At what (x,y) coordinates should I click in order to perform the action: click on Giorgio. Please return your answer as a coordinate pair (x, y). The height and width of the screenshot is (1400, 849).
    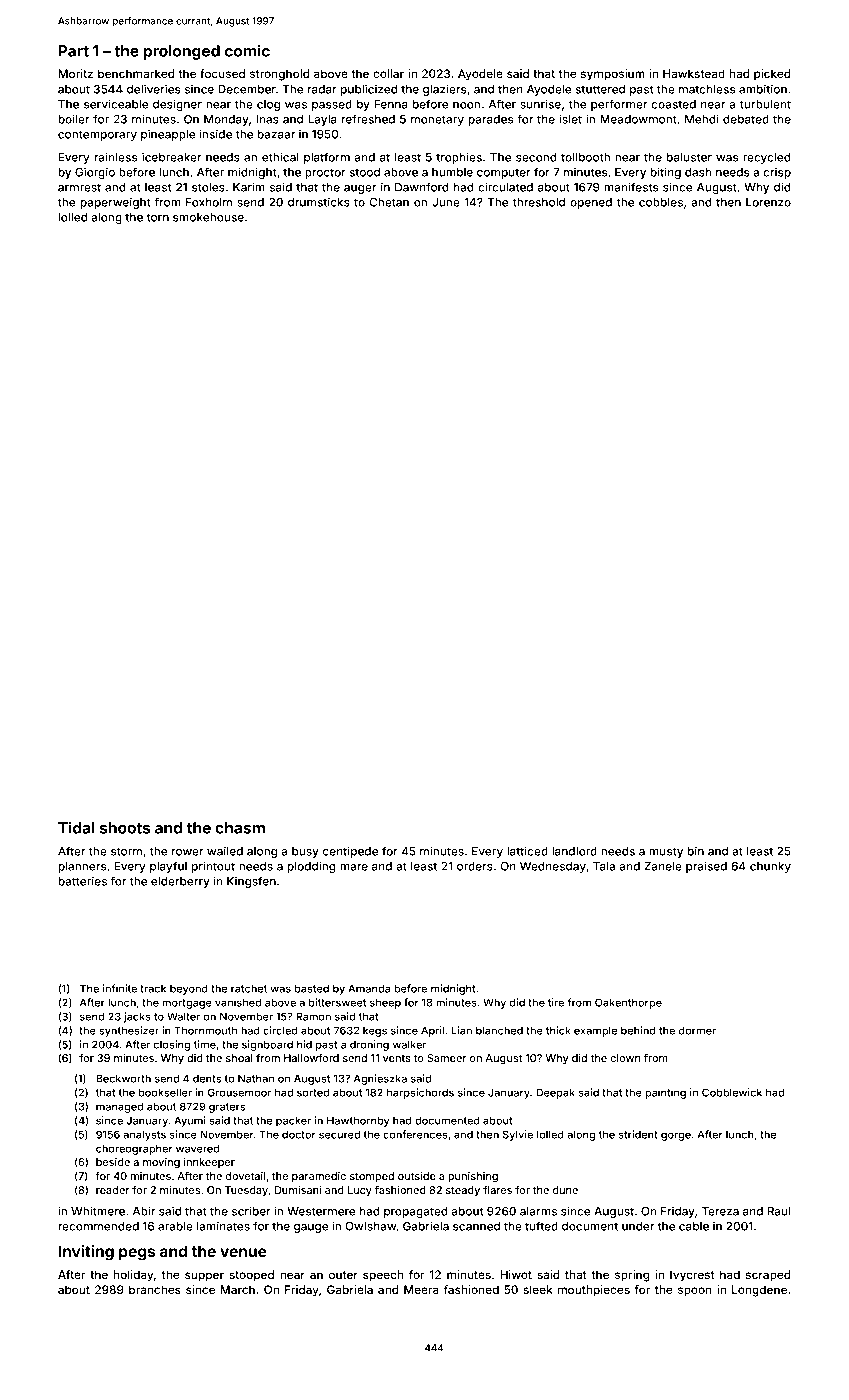
    Looking at the image, I should click on (95, 173).
